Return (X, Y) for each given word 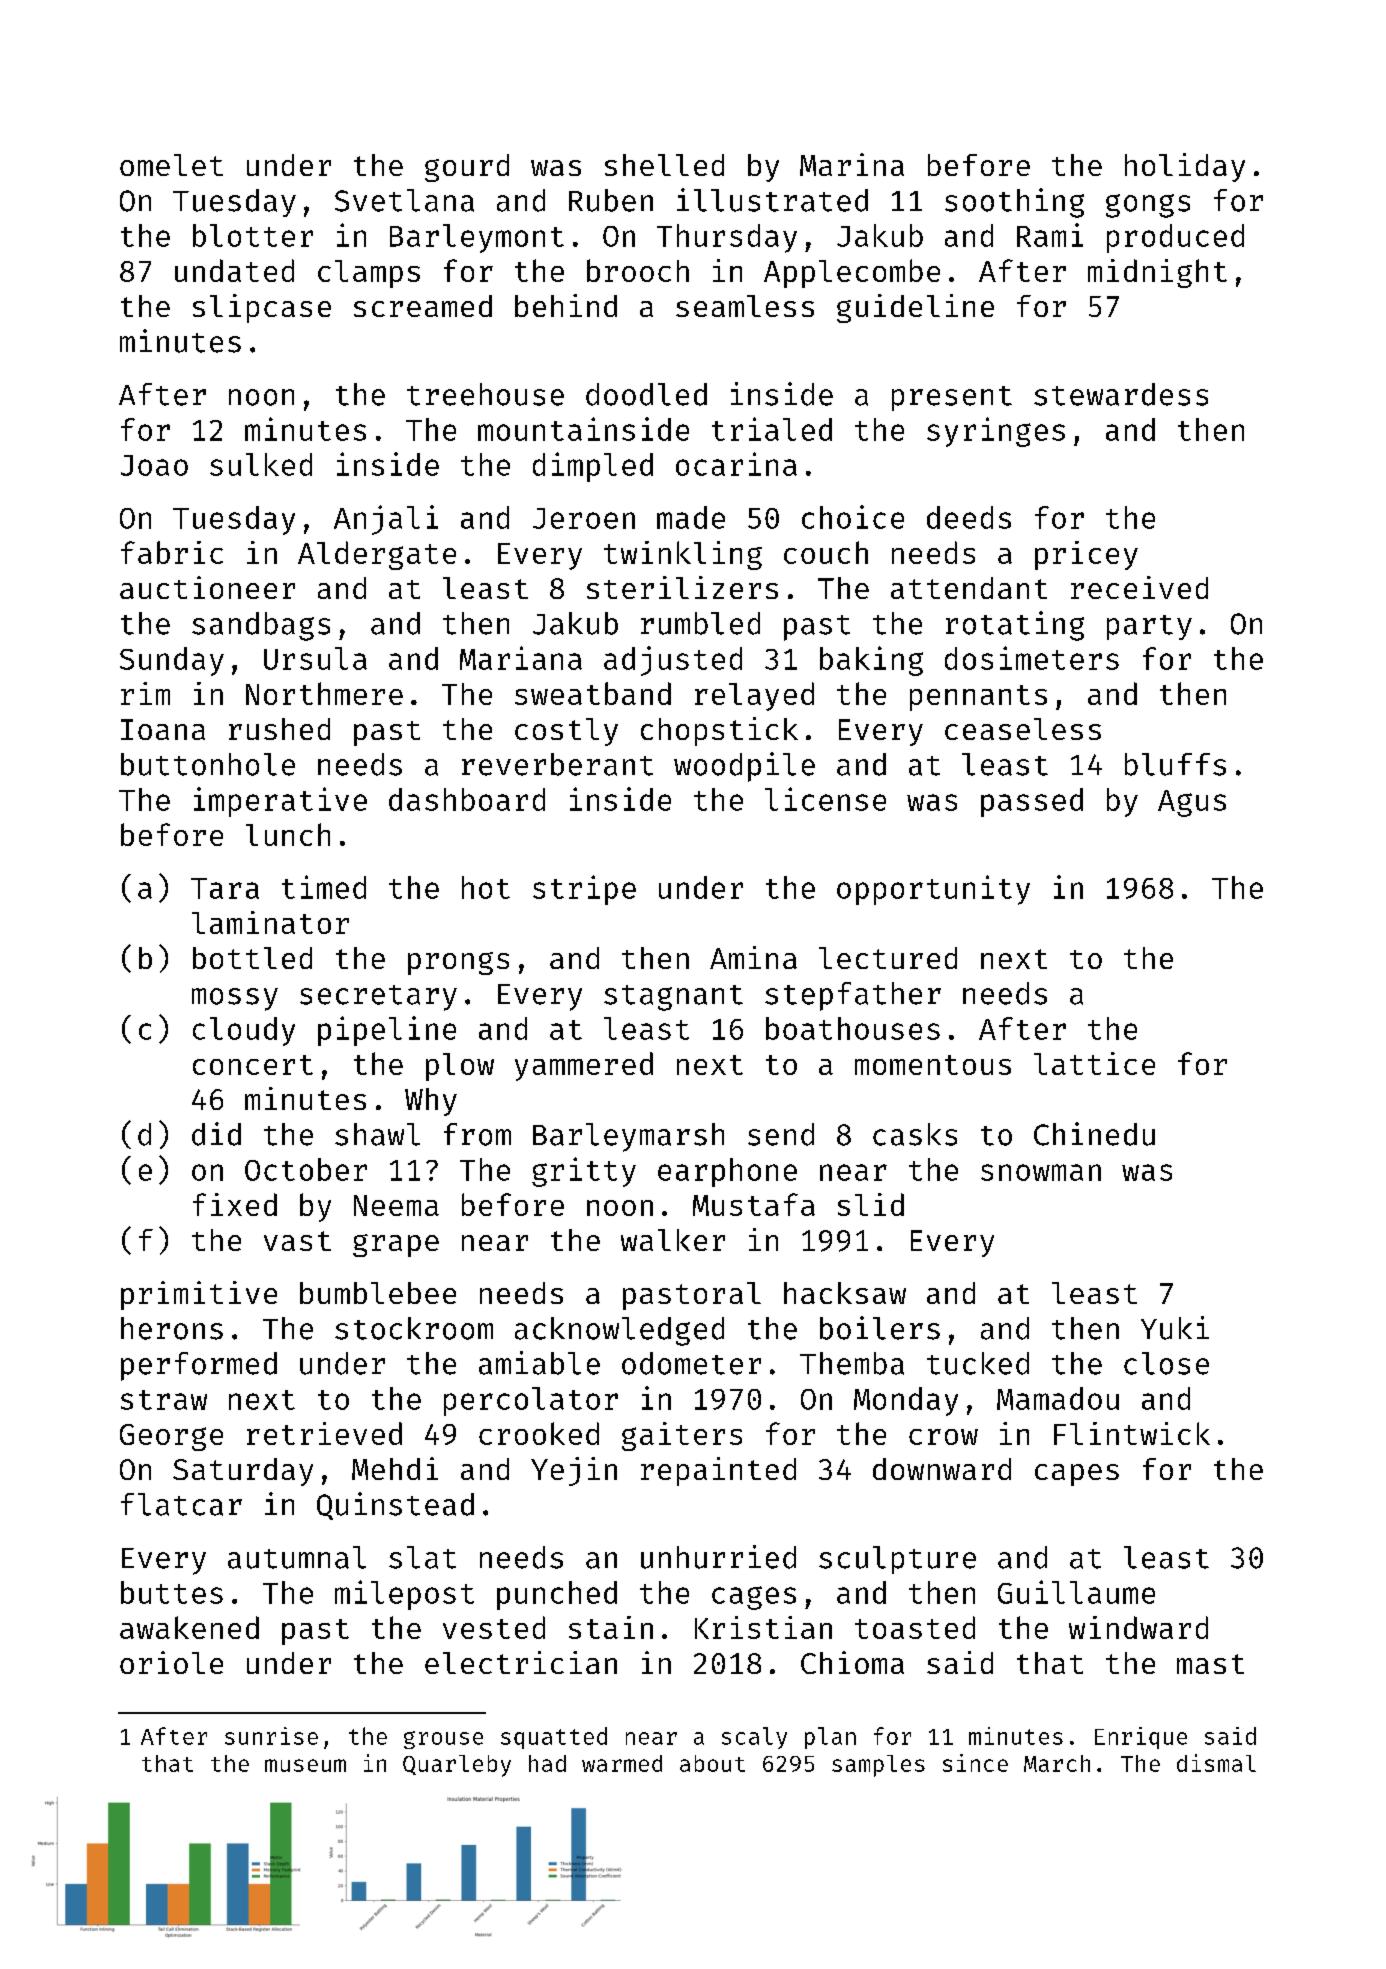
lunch (288, 834)
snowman (1041, 1172)
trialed (772, 429)
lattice (1094, 1063)
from (477, 1134)
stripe (584, 890)
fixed (235, 1204)
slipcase (262, 308)
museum (305, 1765)
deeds (969, 517)
